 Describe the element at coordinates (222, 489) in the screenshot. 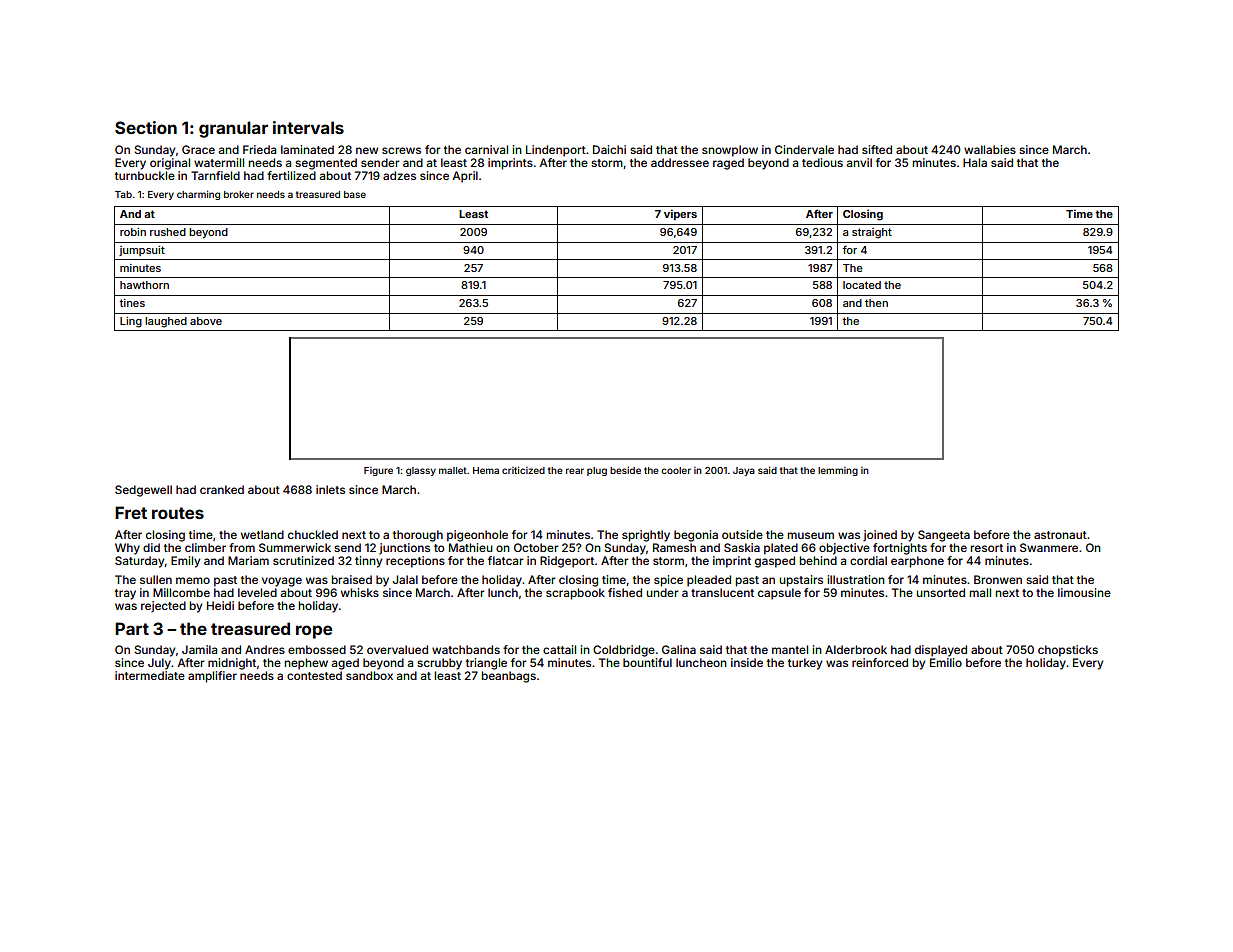

I see `cranked` at that location.
